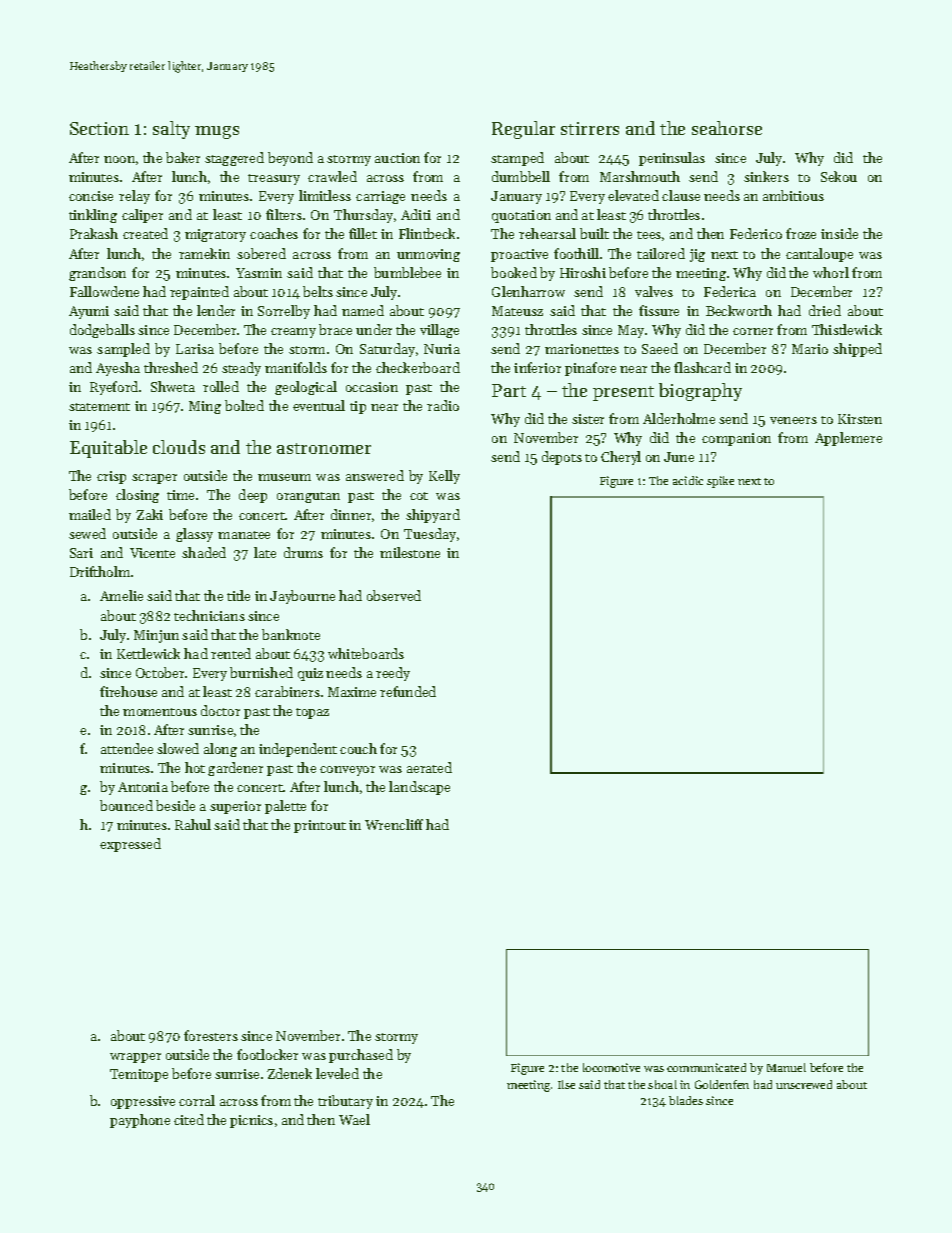  I want to click on Section, so click(99, 128).
